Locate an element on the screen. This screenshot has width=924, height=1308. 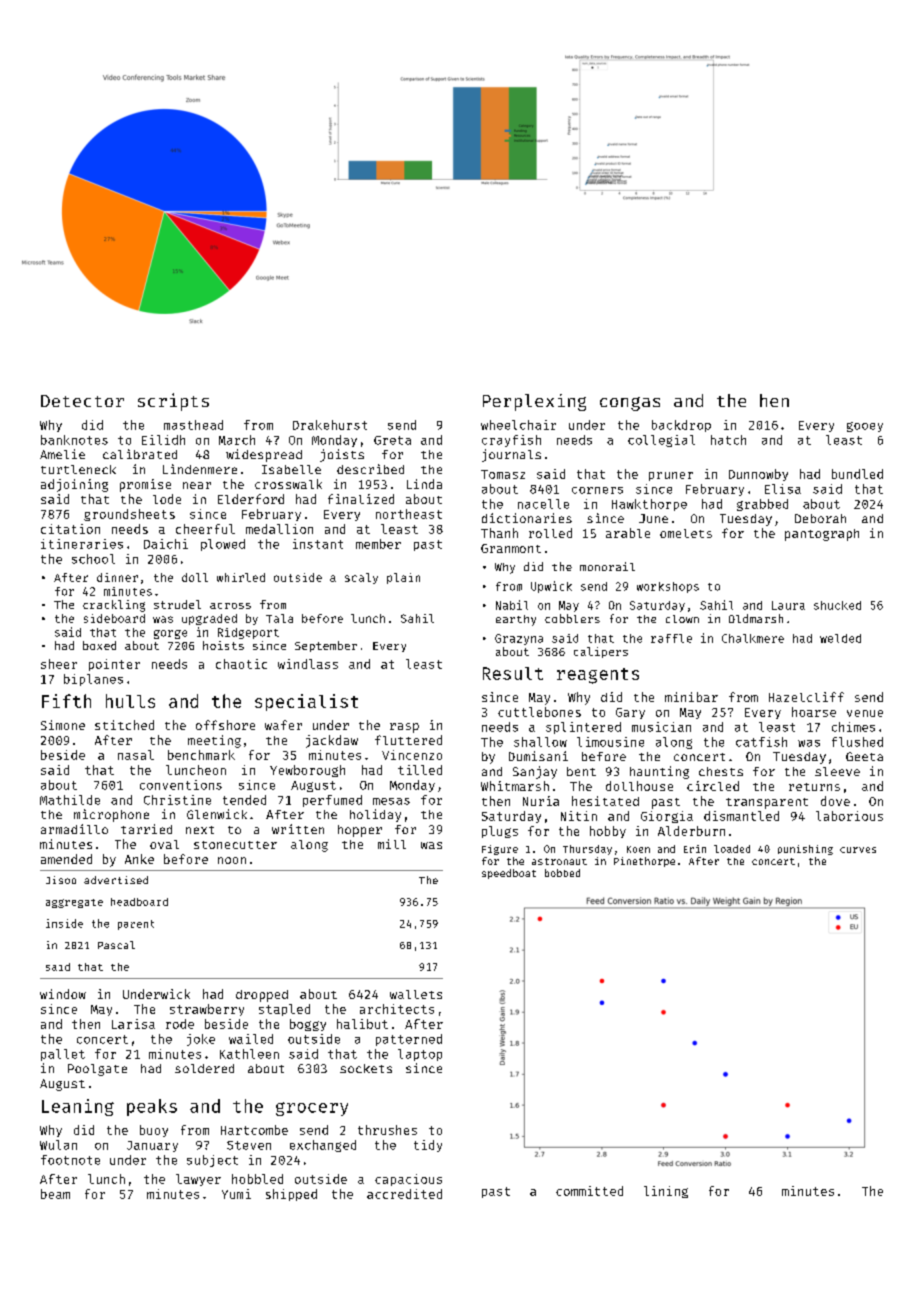
curves is located at coordinates (858, 850).
